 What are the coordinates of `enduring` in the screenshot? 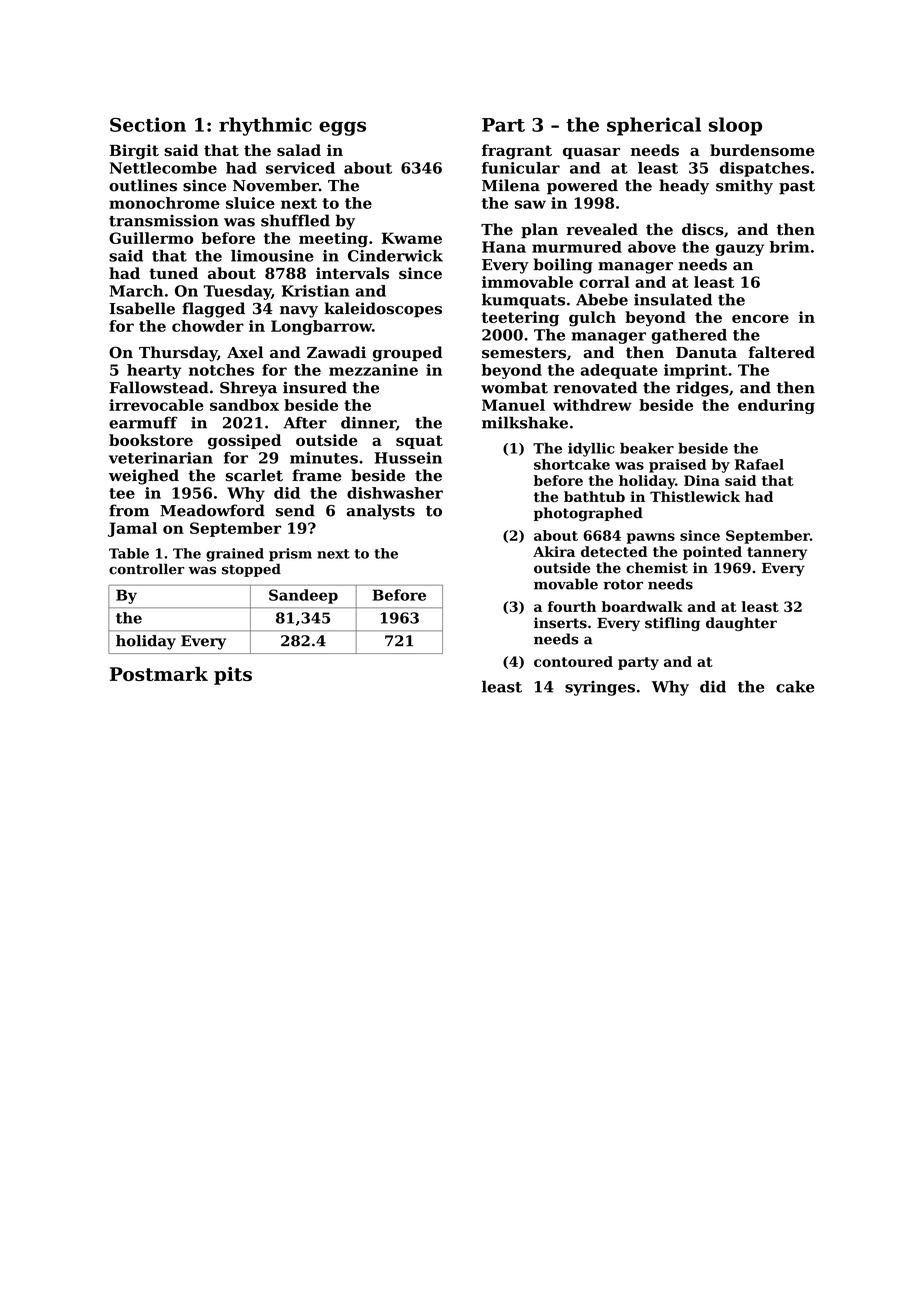 It's located at (776, 406).
